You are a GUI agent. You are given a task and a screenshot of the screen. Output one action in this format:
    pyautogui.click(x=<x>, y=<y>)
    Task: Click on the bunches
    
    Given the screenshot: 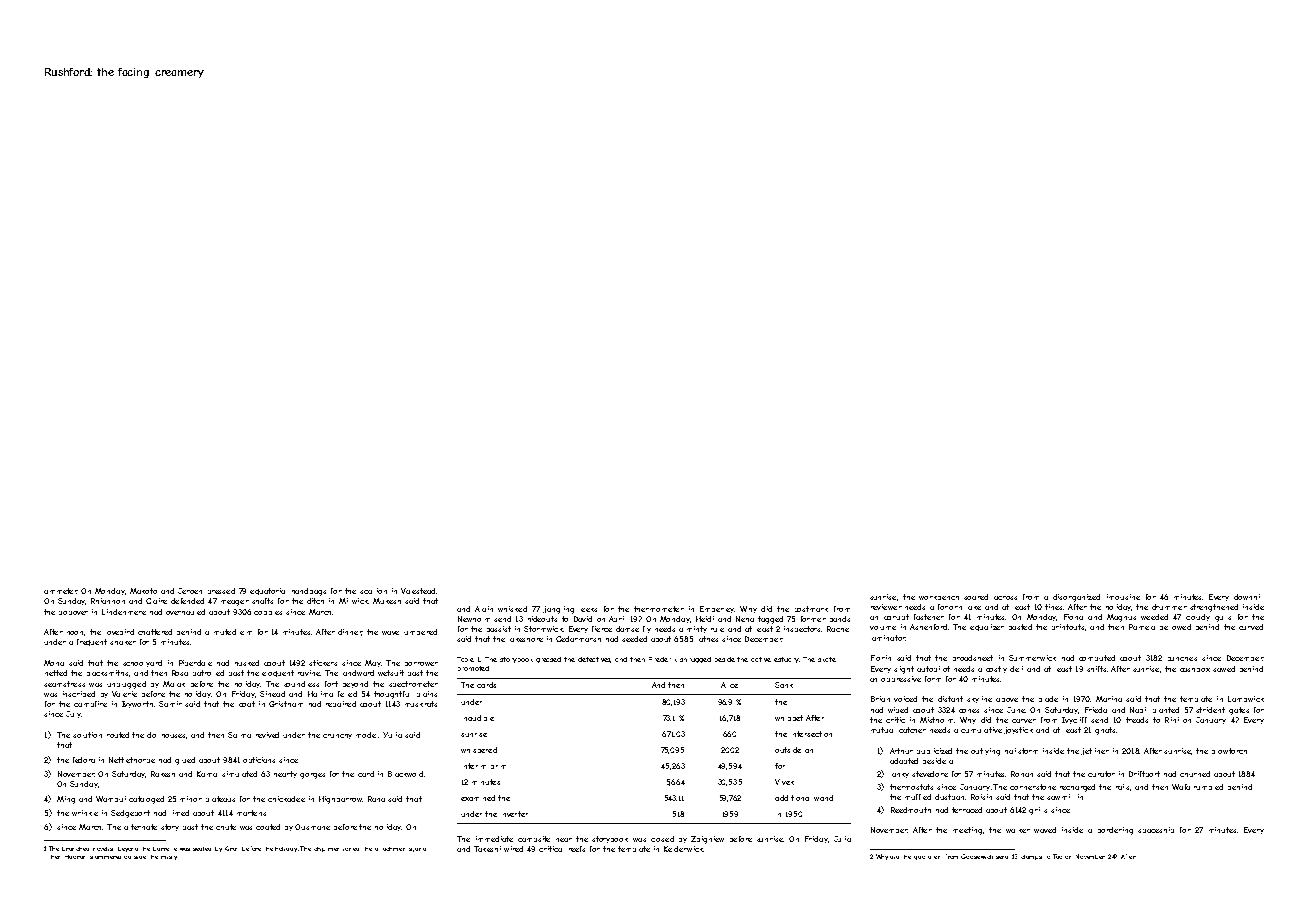 What is the action you would take?
    pyautogui.click(x=1182, y=659)
